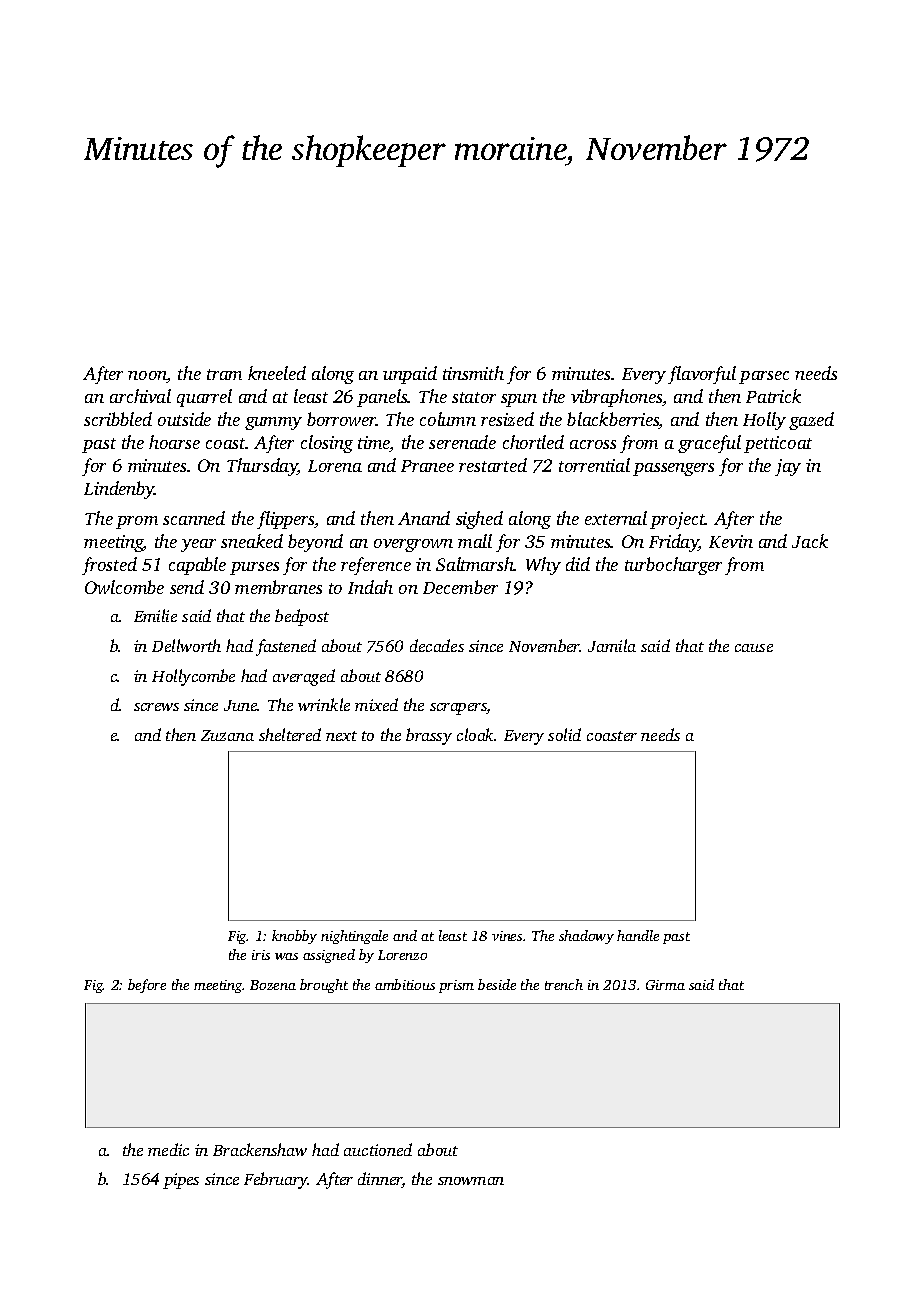 The image size is (924, 1314). What do you see at coordinates (638, 935) in the screenshot?
I see `handle` at bounding box center [638, 935].
